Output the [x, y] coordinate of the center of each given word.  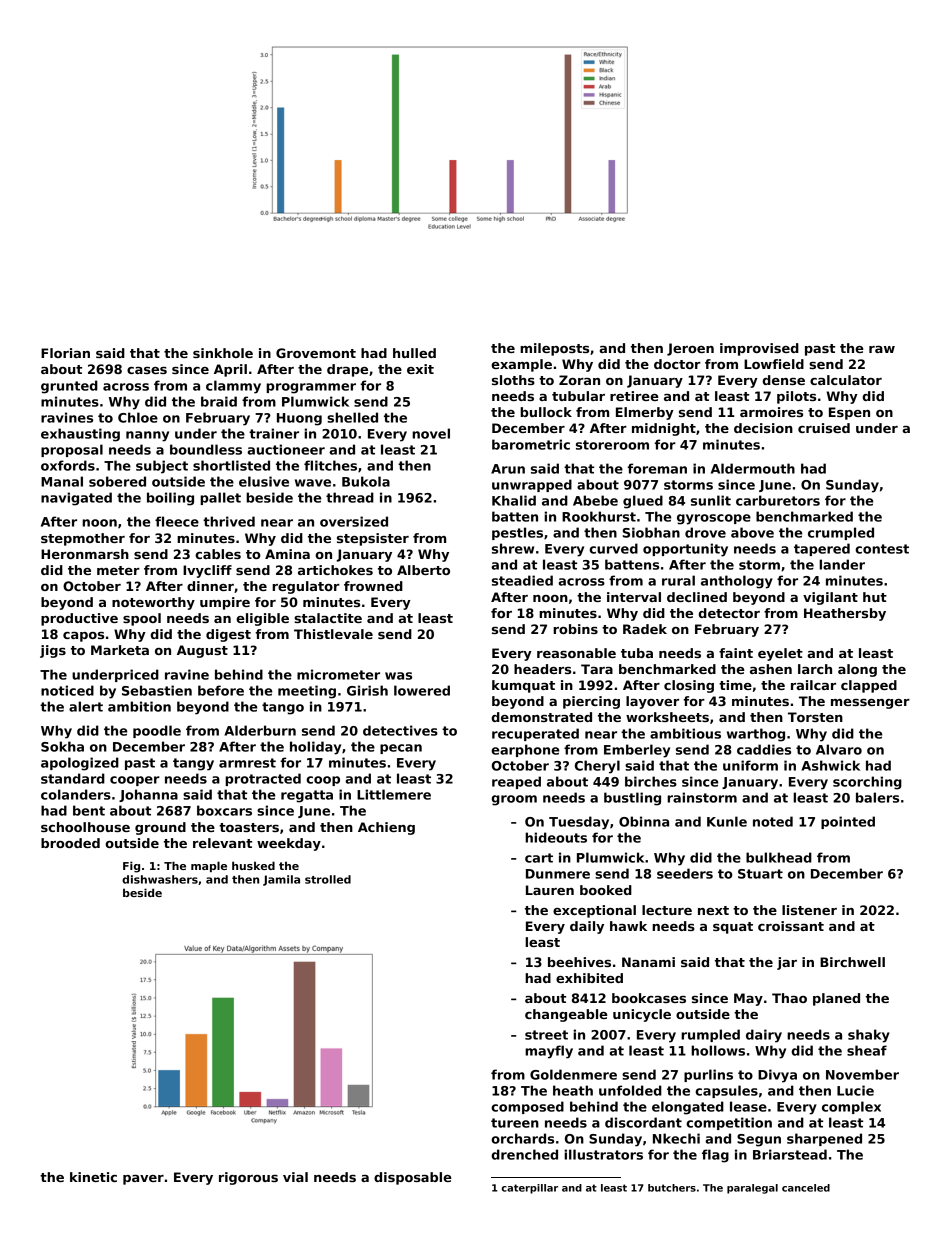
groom [514, 800]
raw [882, 349]
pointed [848, 822]
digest [228, 635]
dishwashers [160, 879]
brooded [70, 843]
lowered [422, 690]
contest [882, 549]
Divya [777, 1076]
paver [143, 1180]
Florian [65, 353]
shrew [513, 548]
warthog [756, 735]
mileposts [554, 349]
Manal [62, 481]
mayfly [549, 1052]
